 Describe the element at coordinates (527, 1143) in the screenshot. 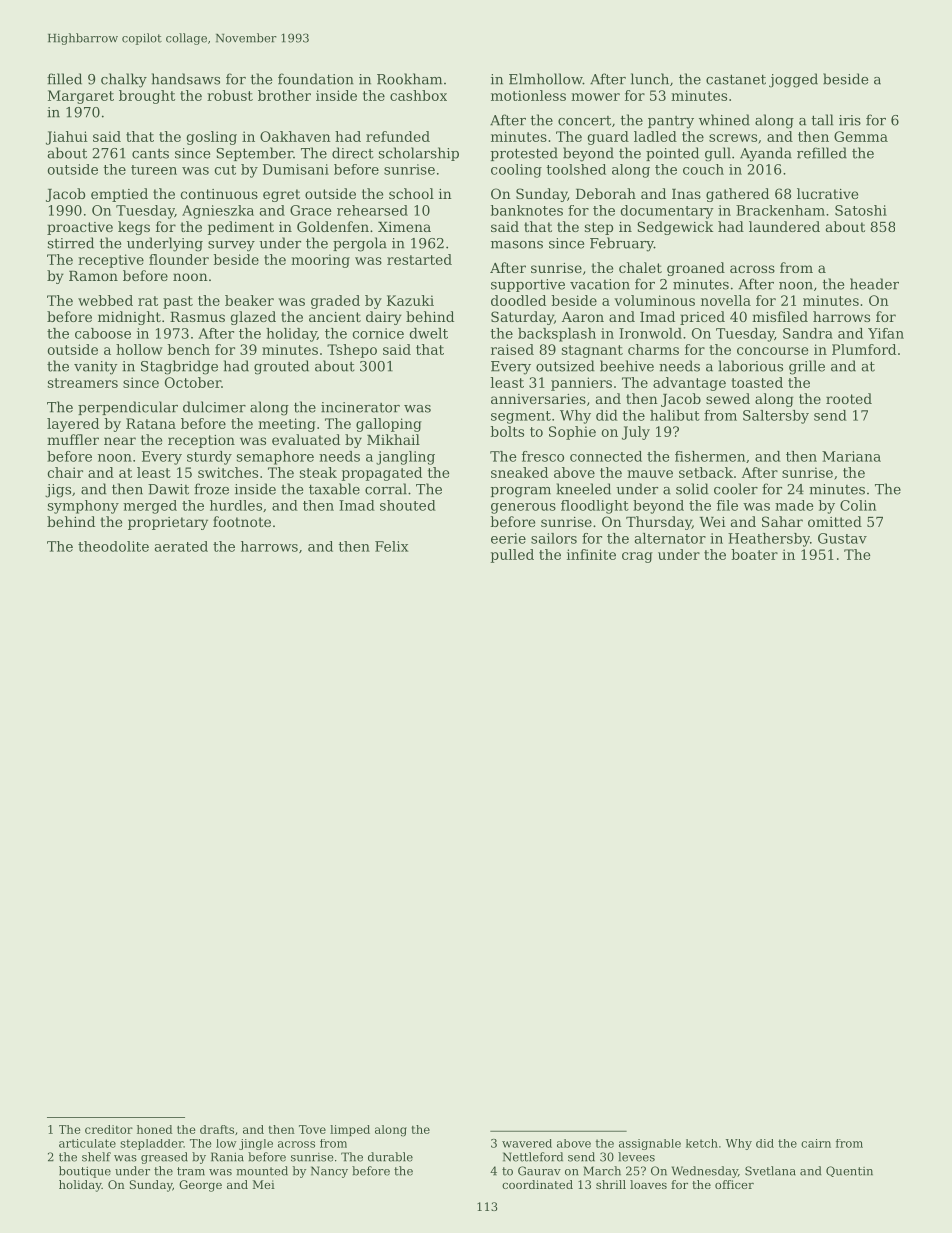

I see `wavered` at that location.
